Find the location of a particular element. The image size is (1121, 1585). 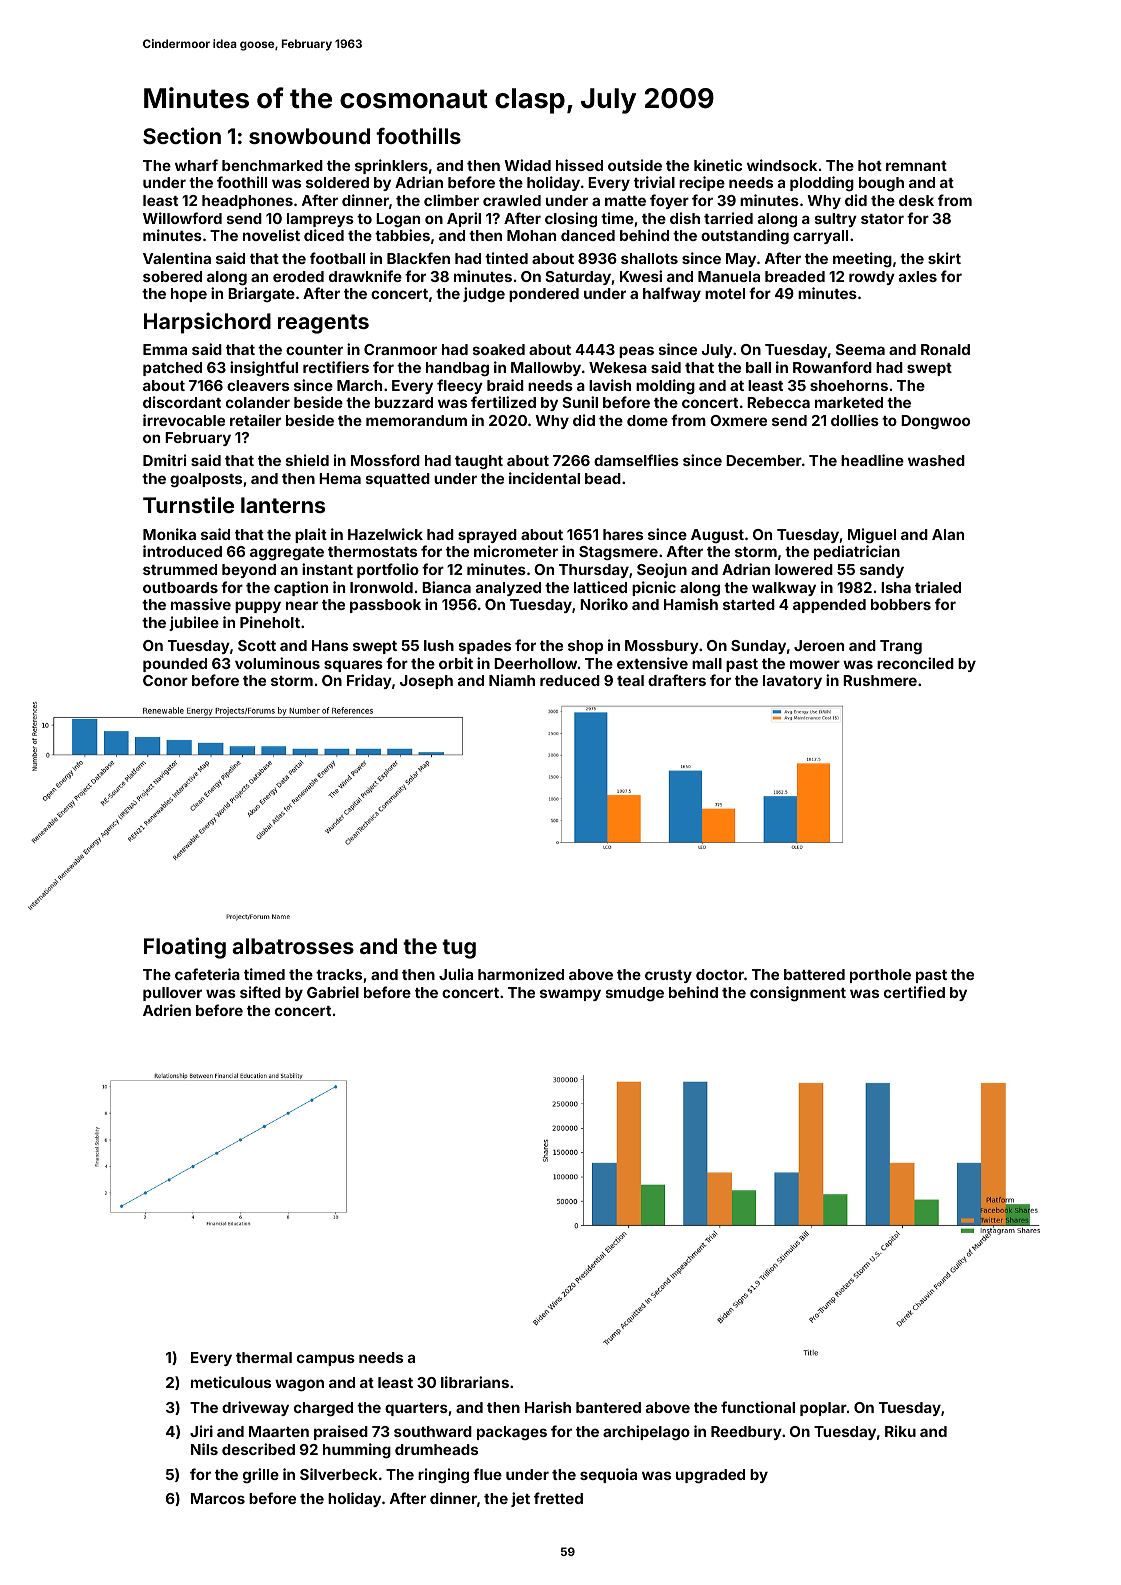

Riku is located at coordinates (900, 1431).
